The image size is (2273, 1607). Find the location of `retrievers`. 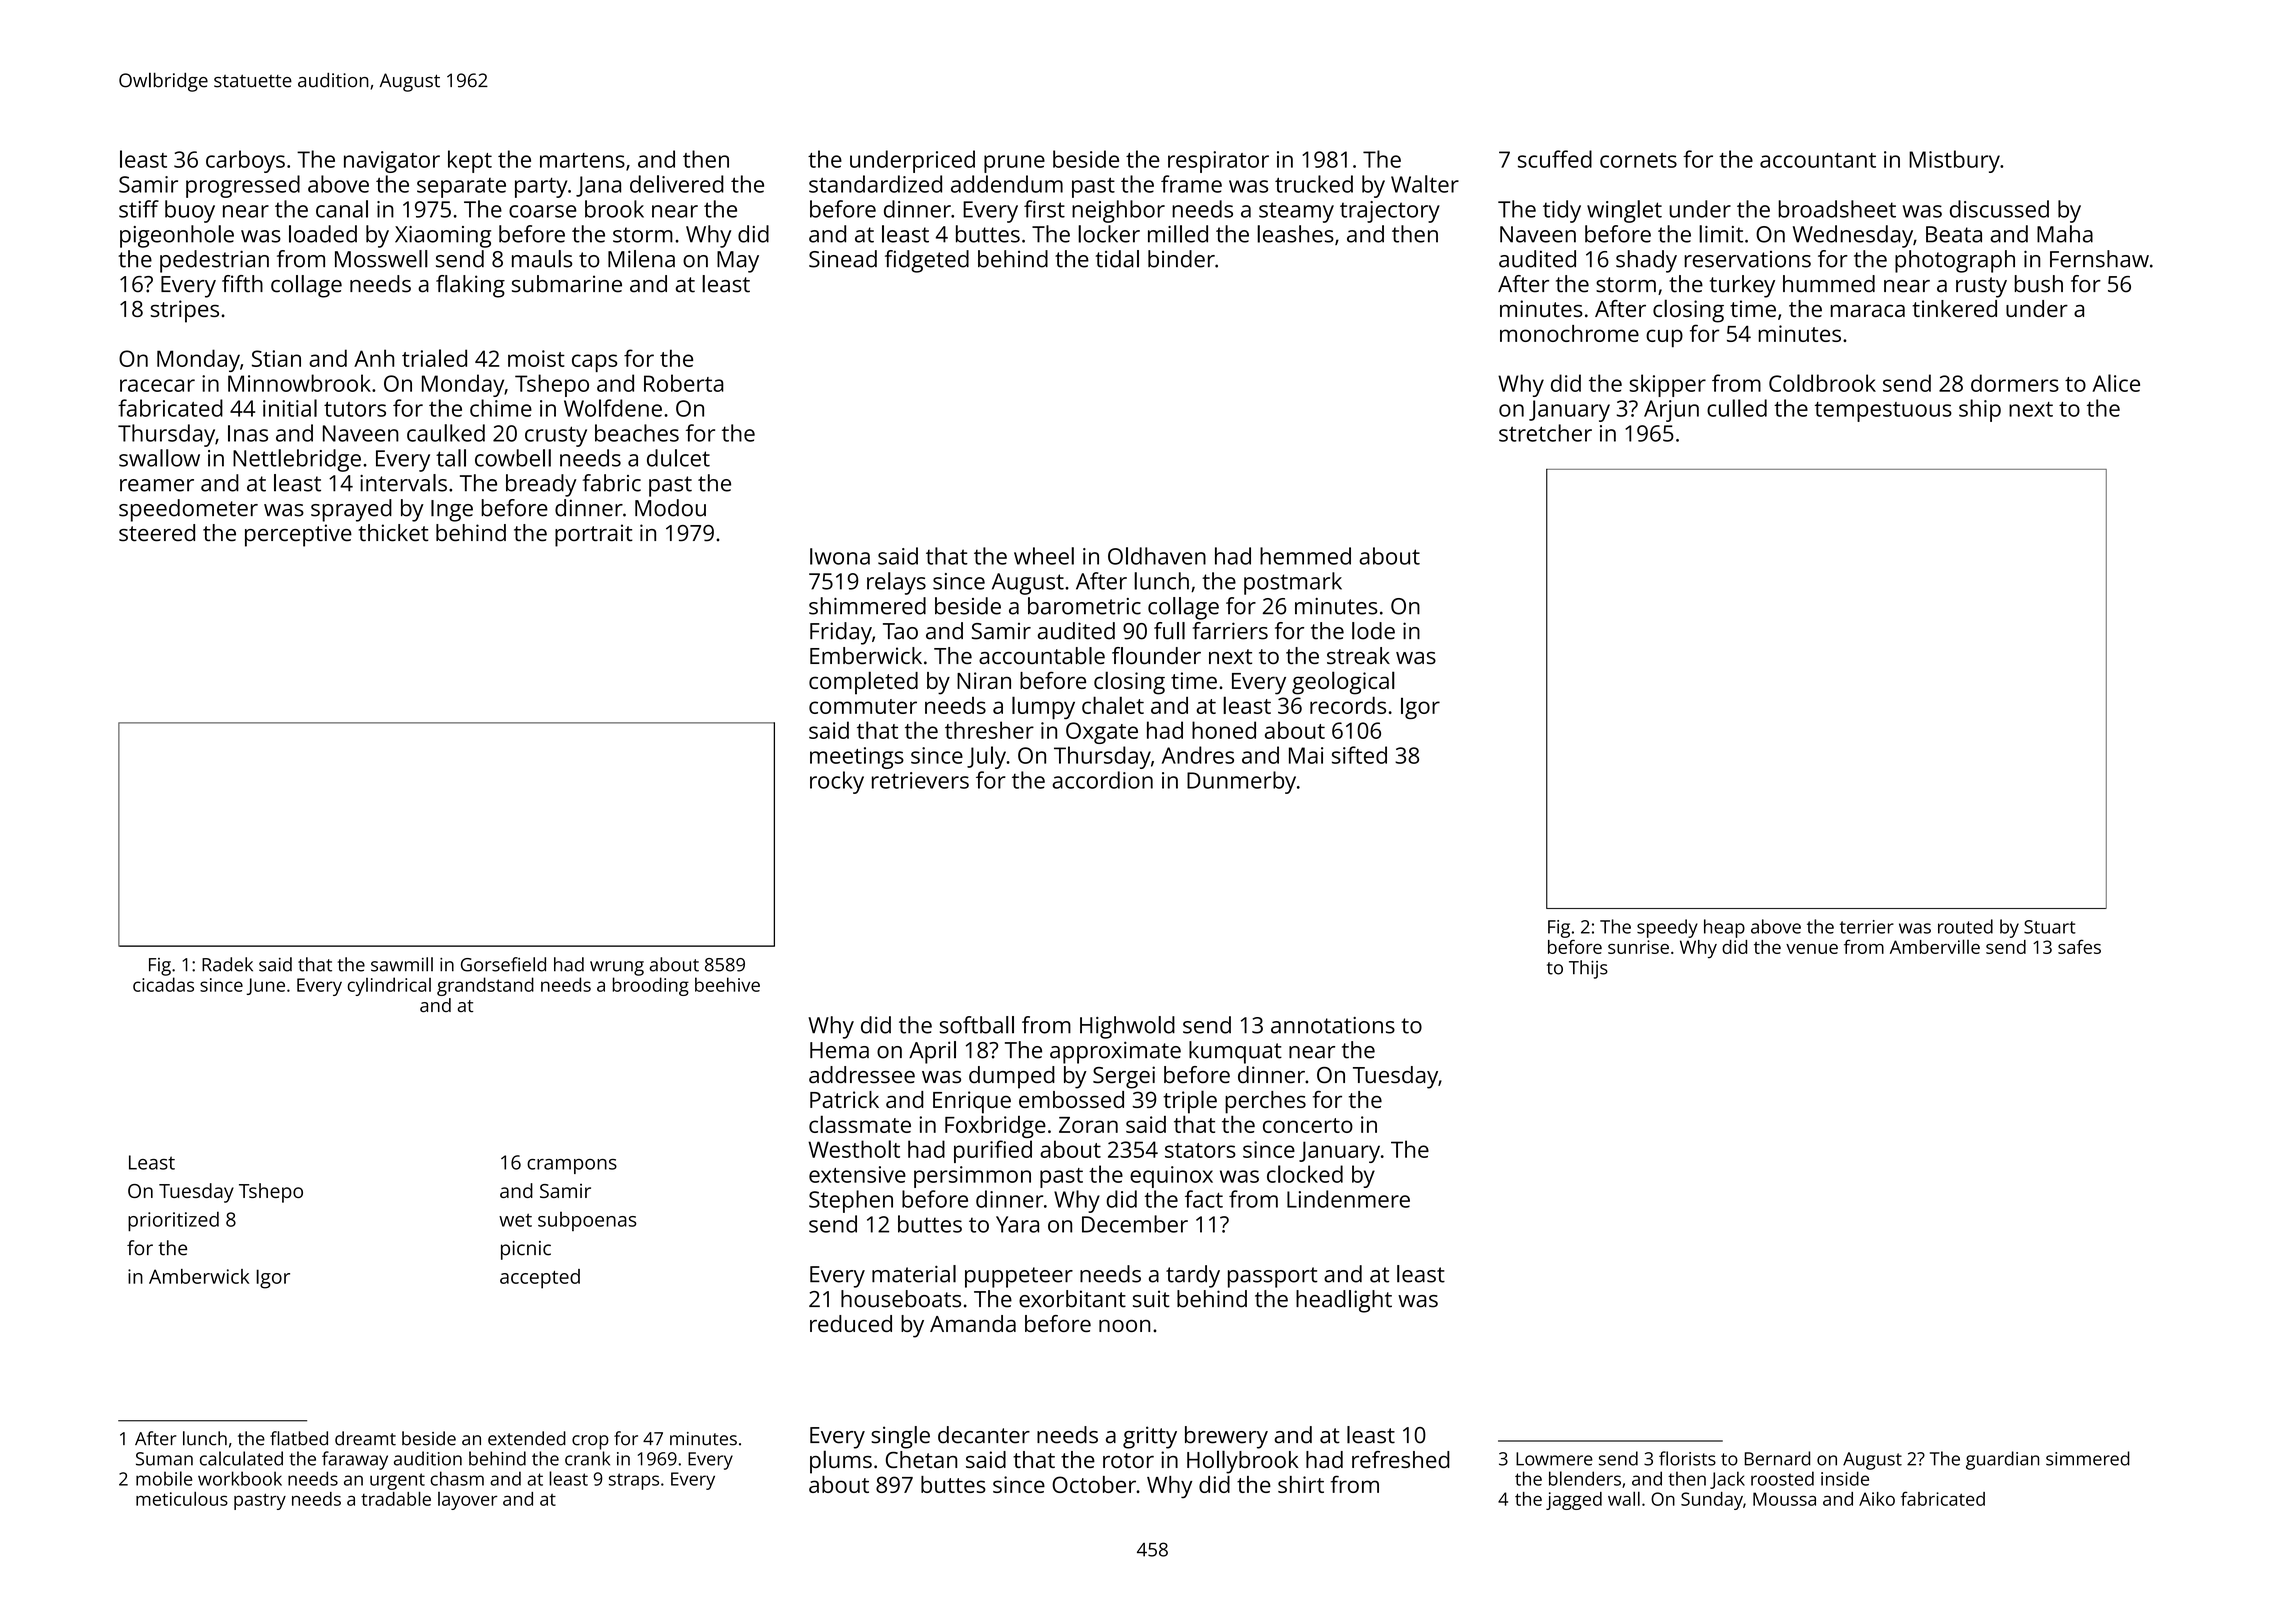

retrievers is located at coordinates (920, 780).
